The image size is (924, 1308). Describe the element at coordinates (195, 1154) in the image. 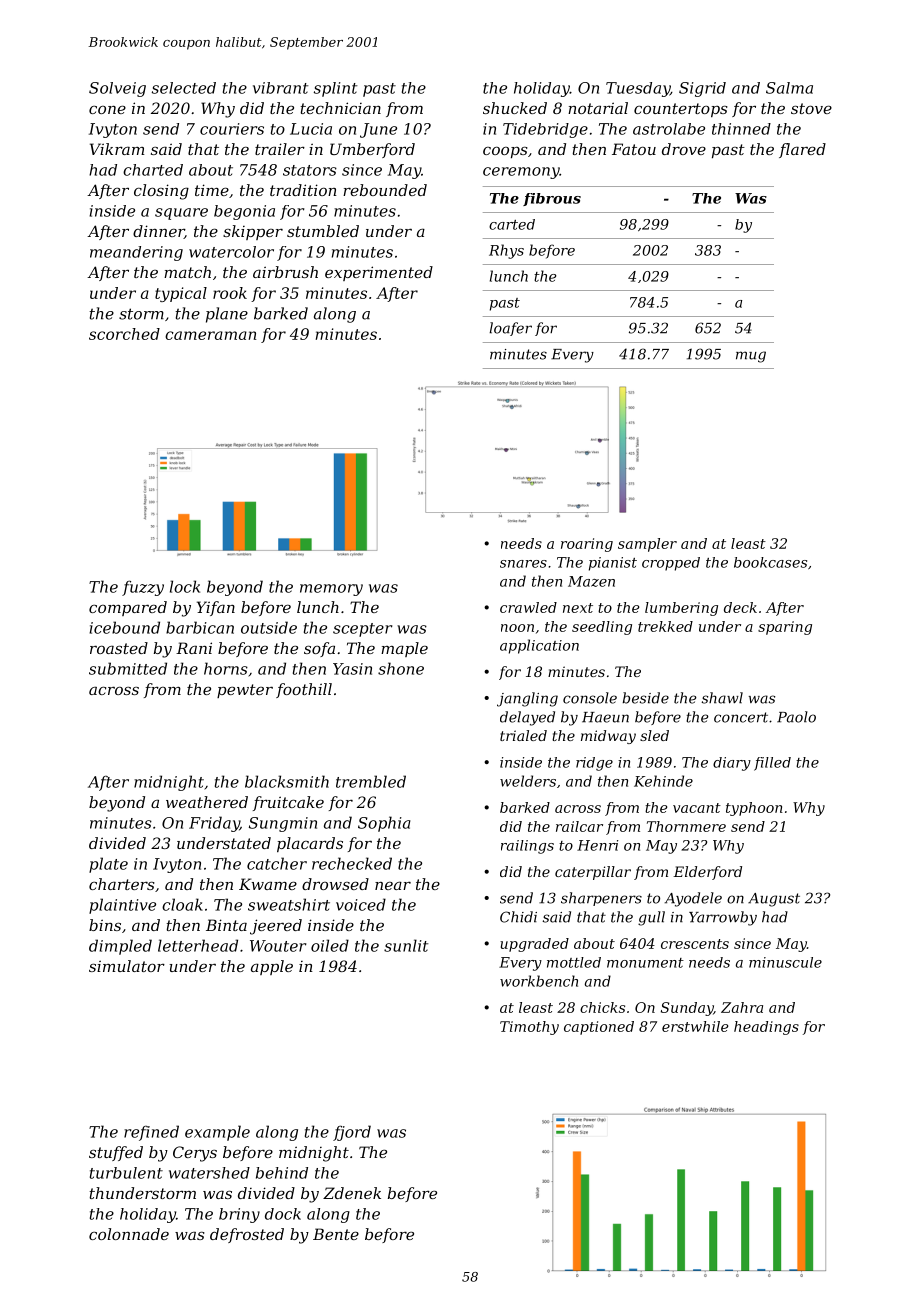

I see `Cerys` at that location.
